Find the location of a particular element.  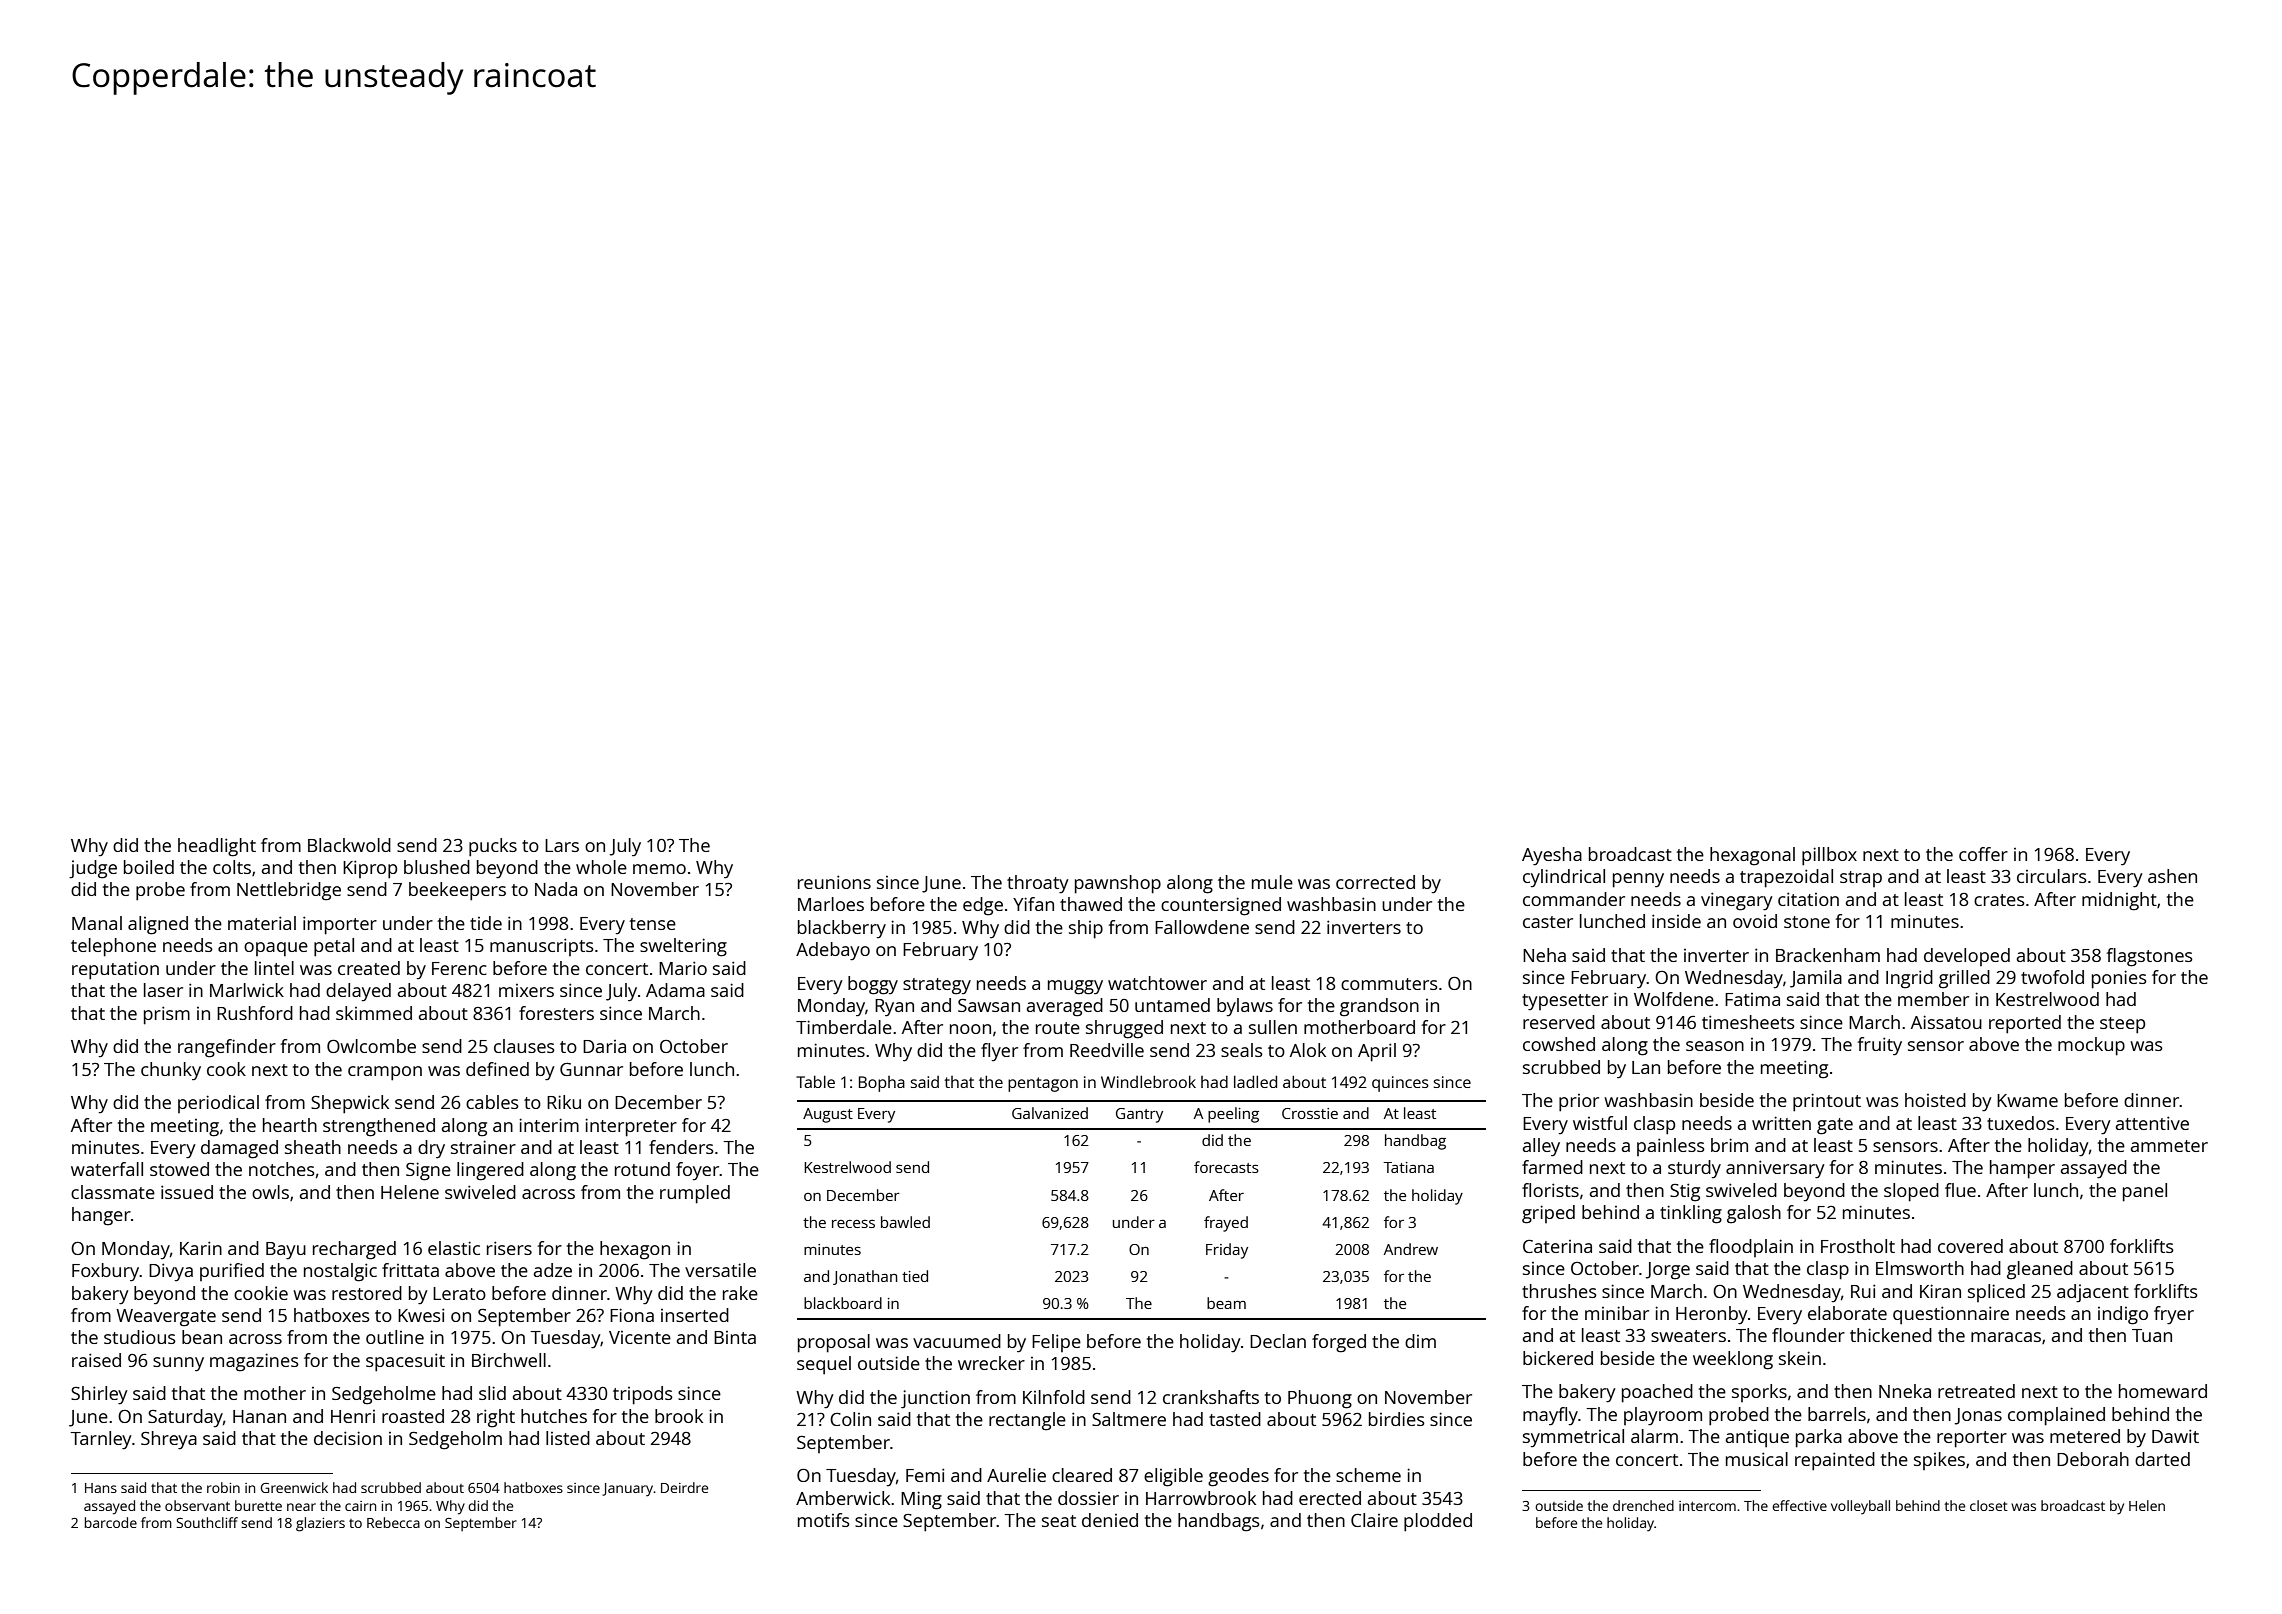

midnight is located at coordinates (2119, 901).
